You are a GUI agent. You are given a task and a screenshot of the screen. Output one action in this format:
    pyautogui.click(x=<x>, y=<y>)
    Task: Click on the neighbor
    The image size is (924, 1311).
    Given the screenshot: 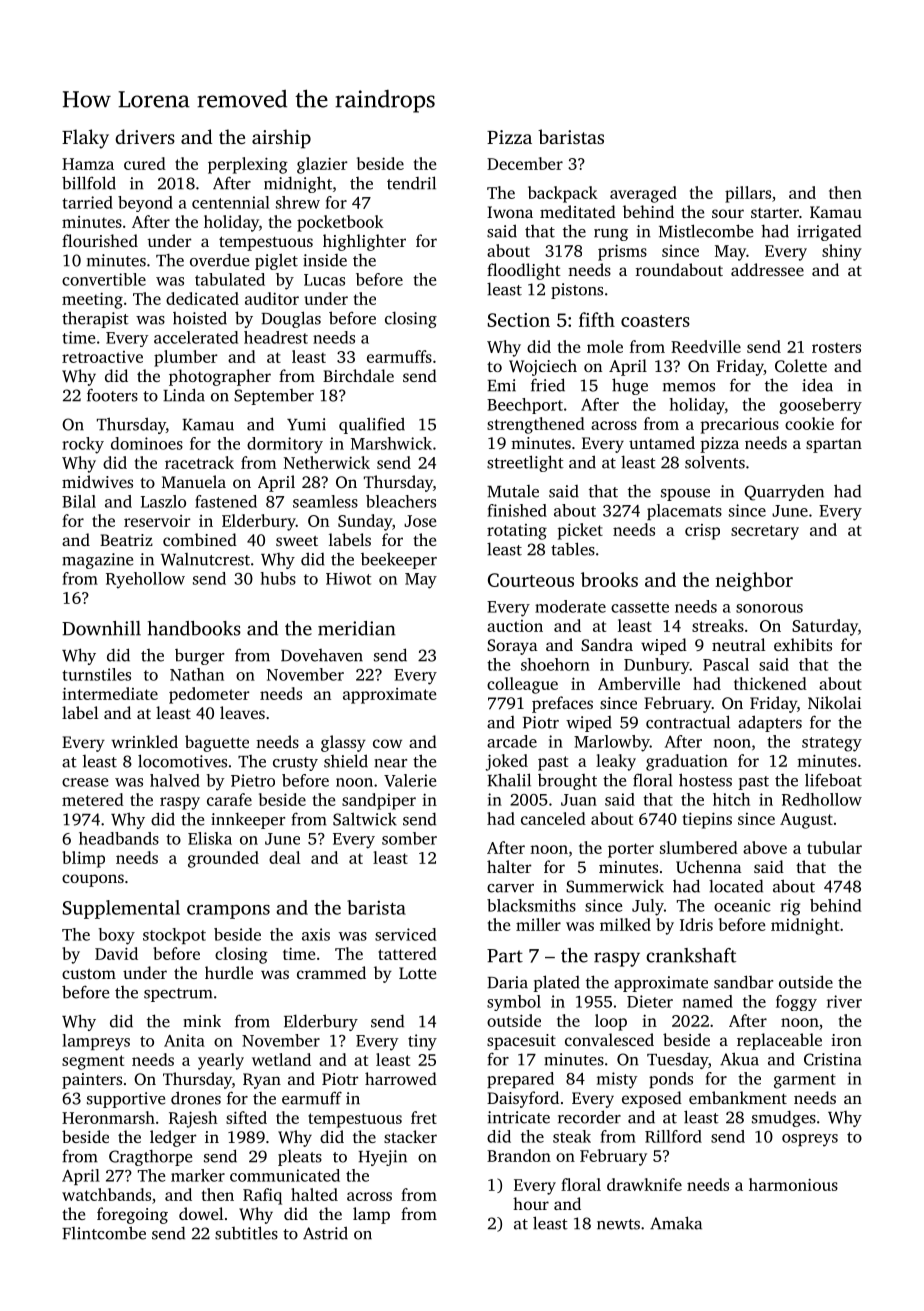 What is the action you would take?
    pyautogui.click(x=754, y=581)
